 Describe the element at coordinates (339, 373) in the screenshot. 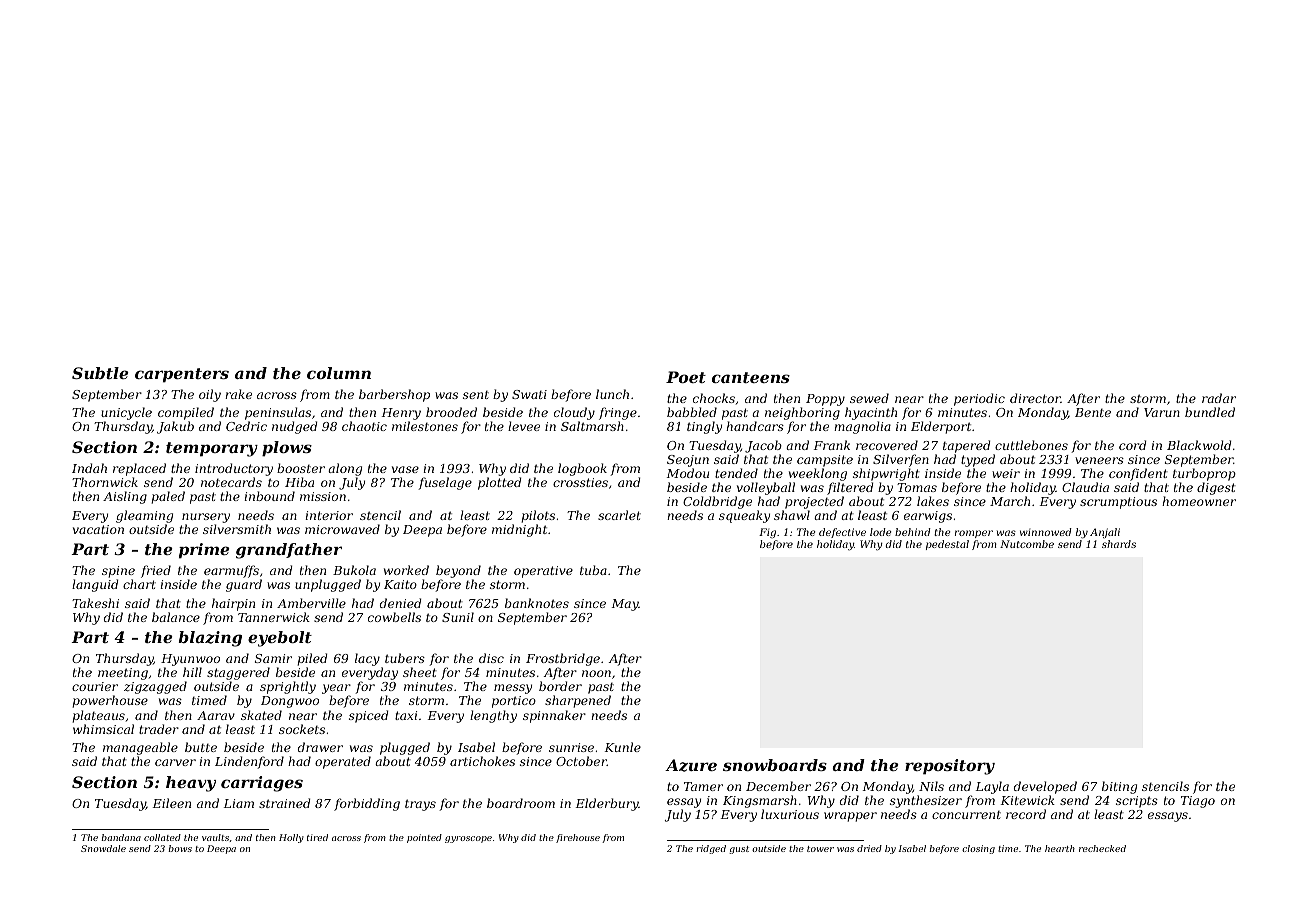

I see `column` at that location.
